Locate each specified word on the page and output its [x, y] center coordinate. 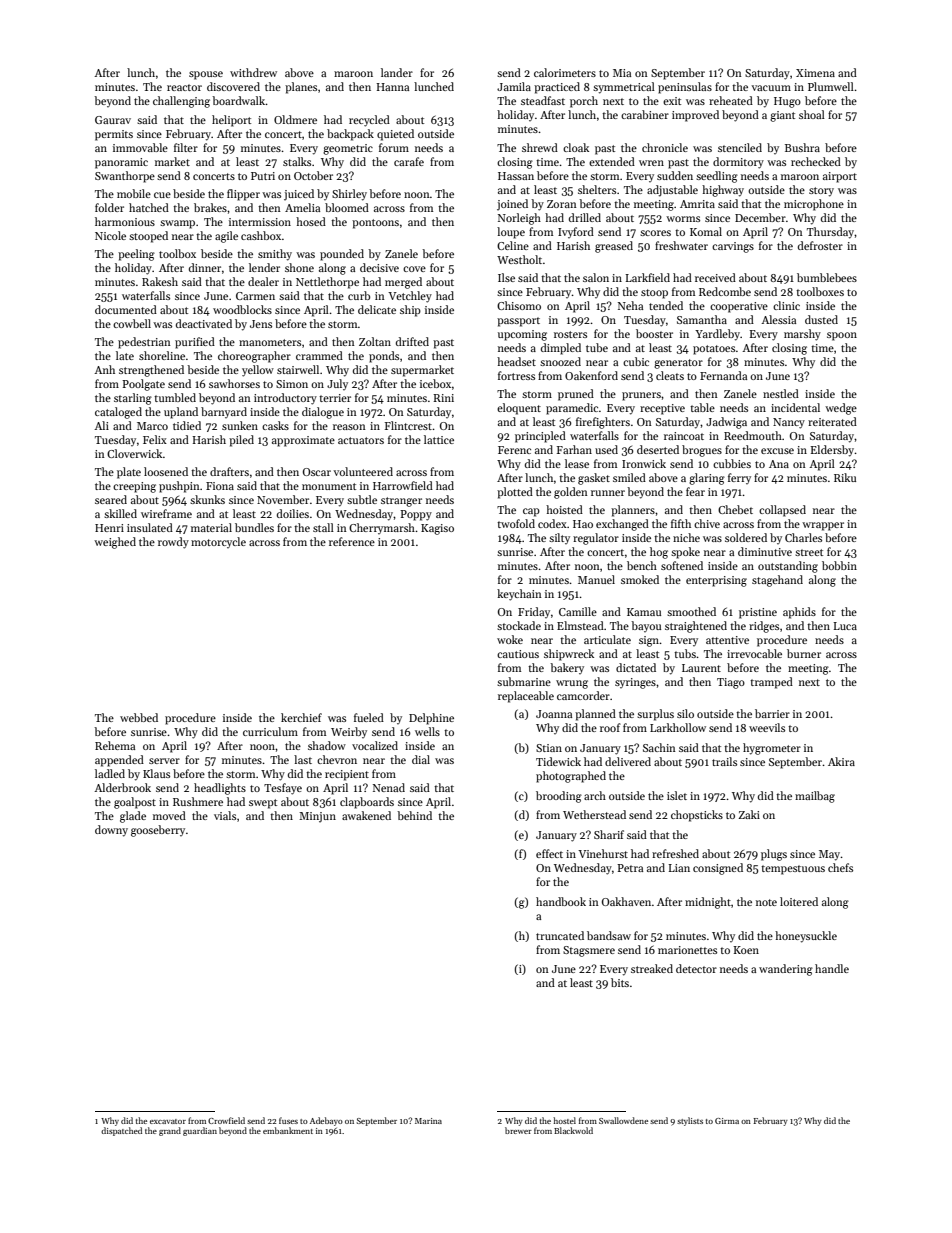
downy [111, 831]
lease [577, 463]
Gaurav [113, 120]
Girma [727, 1121]
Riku [845, 477]
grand [170, 1131]
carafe [409, 161]
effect [549, 853]
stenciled [740, 147]
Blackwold [573, 1130]
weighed [115, 543]
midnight [708, 903]
